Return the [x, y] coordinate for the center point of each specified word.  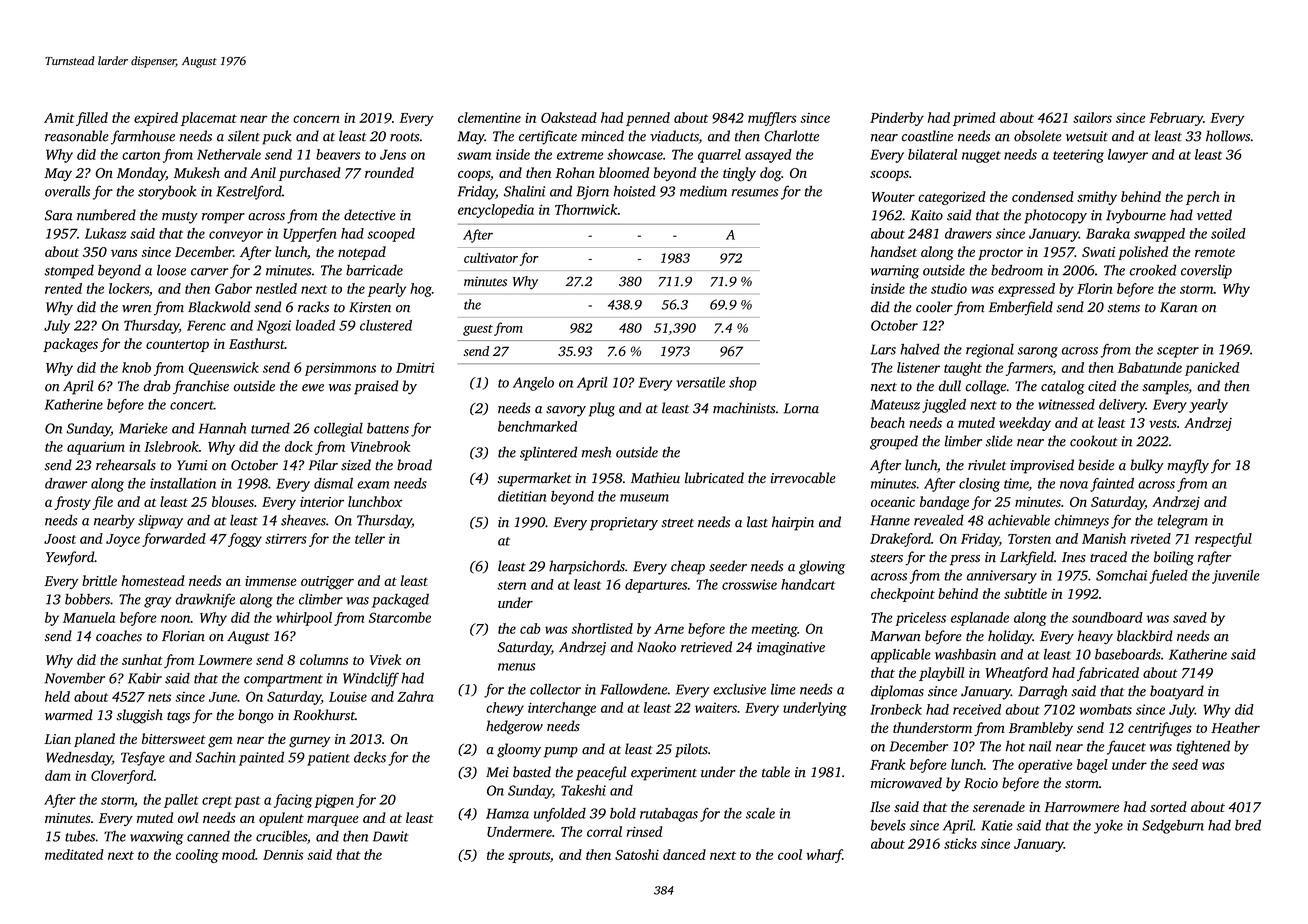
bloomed [624, 172]
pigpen [334, 801]
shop [743, 384]
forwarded [174, 540]
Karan [1179, 307]
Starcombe [400, 617]
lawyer [1128, 156]
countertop [177, 346]
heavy [1095, 637]
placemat [209, 119]
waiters [716, 708]
